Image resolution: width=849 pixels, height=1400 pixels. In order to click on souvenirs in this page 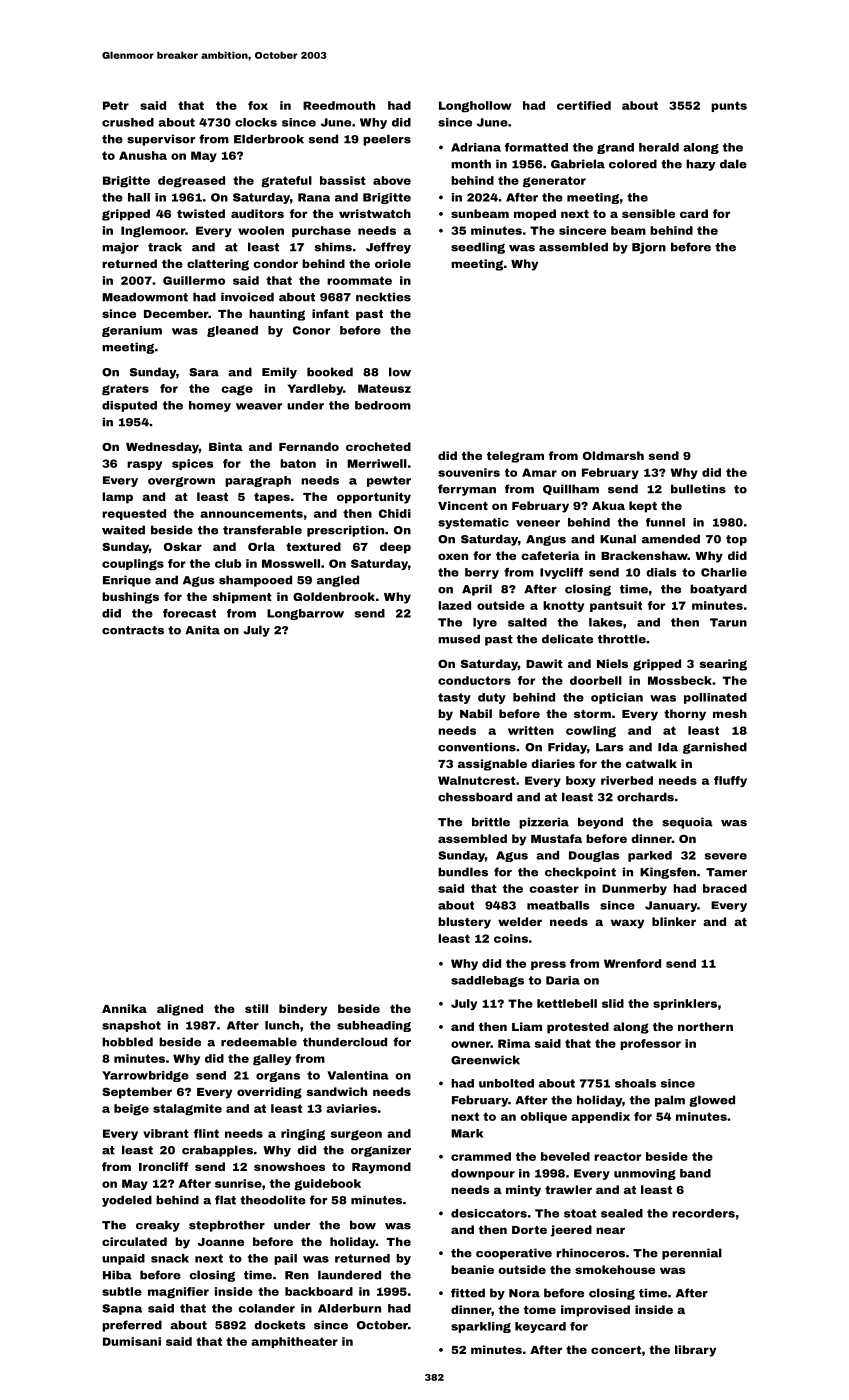, I will do `click(469, 472)`.
